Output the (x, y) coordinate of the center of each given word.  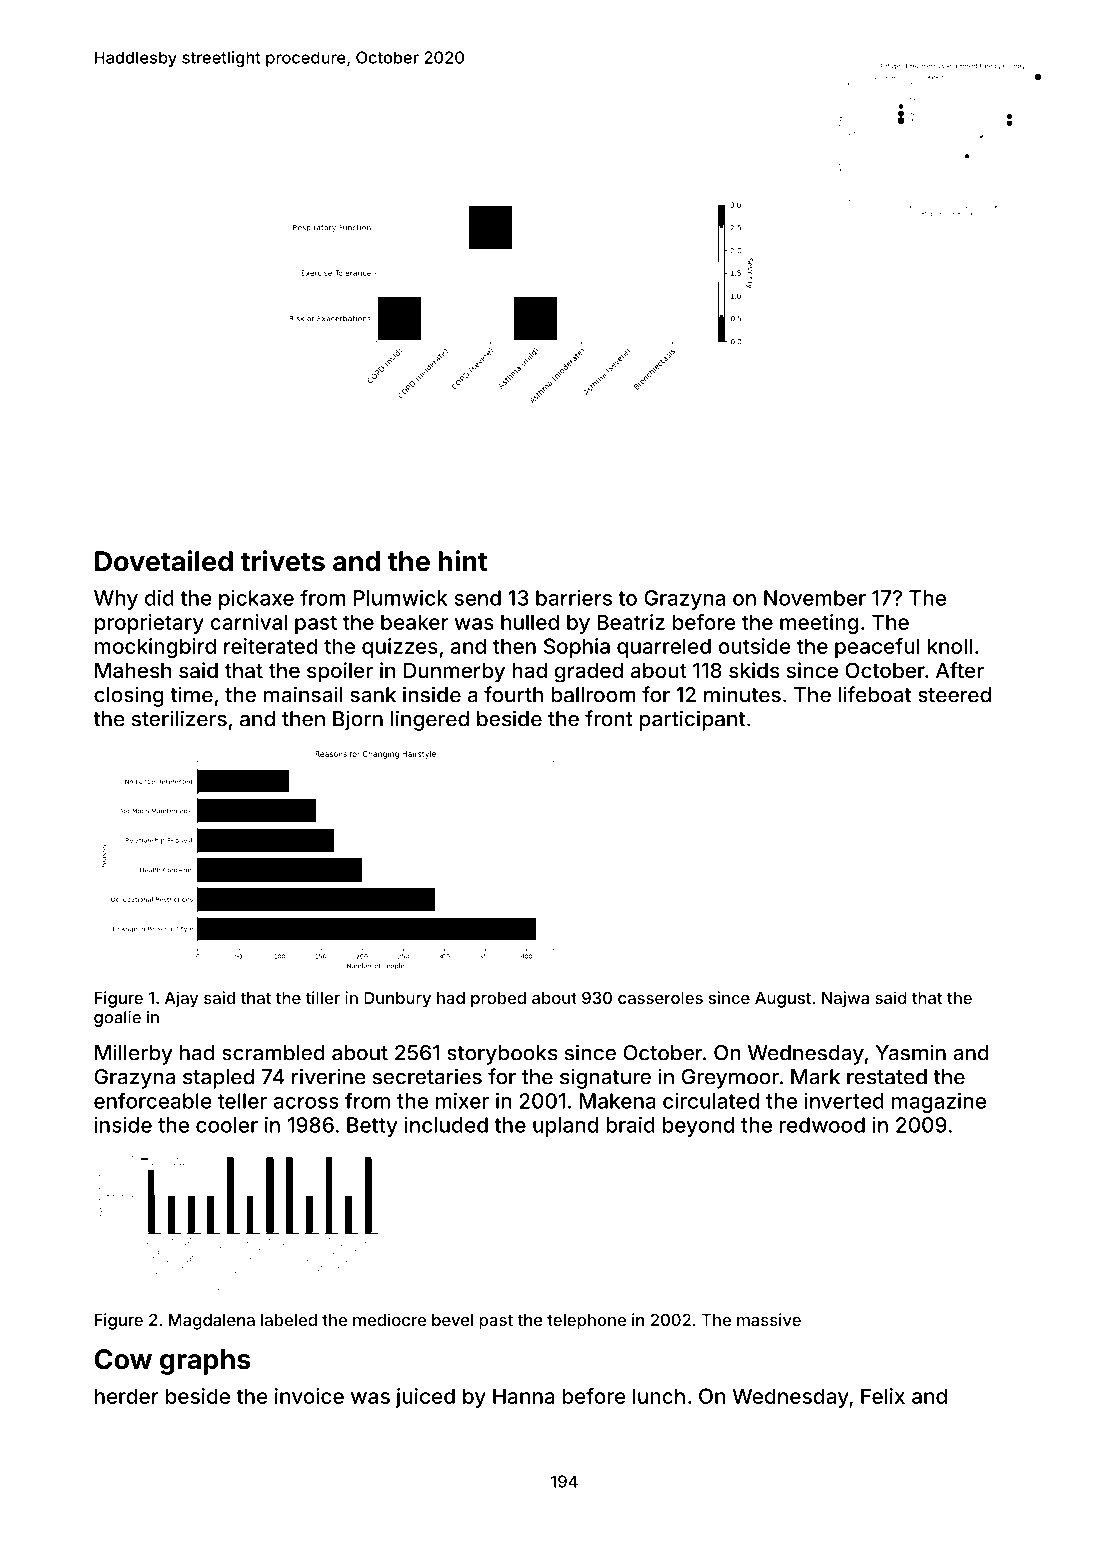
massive (769, 1319)
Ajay (181, 999)
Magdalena (212, 1322)
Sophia (577, 648)
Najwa (845, 999)
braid (630, 1125)
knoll (950, 646)
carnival (248, 622)
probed (498, 1000)
